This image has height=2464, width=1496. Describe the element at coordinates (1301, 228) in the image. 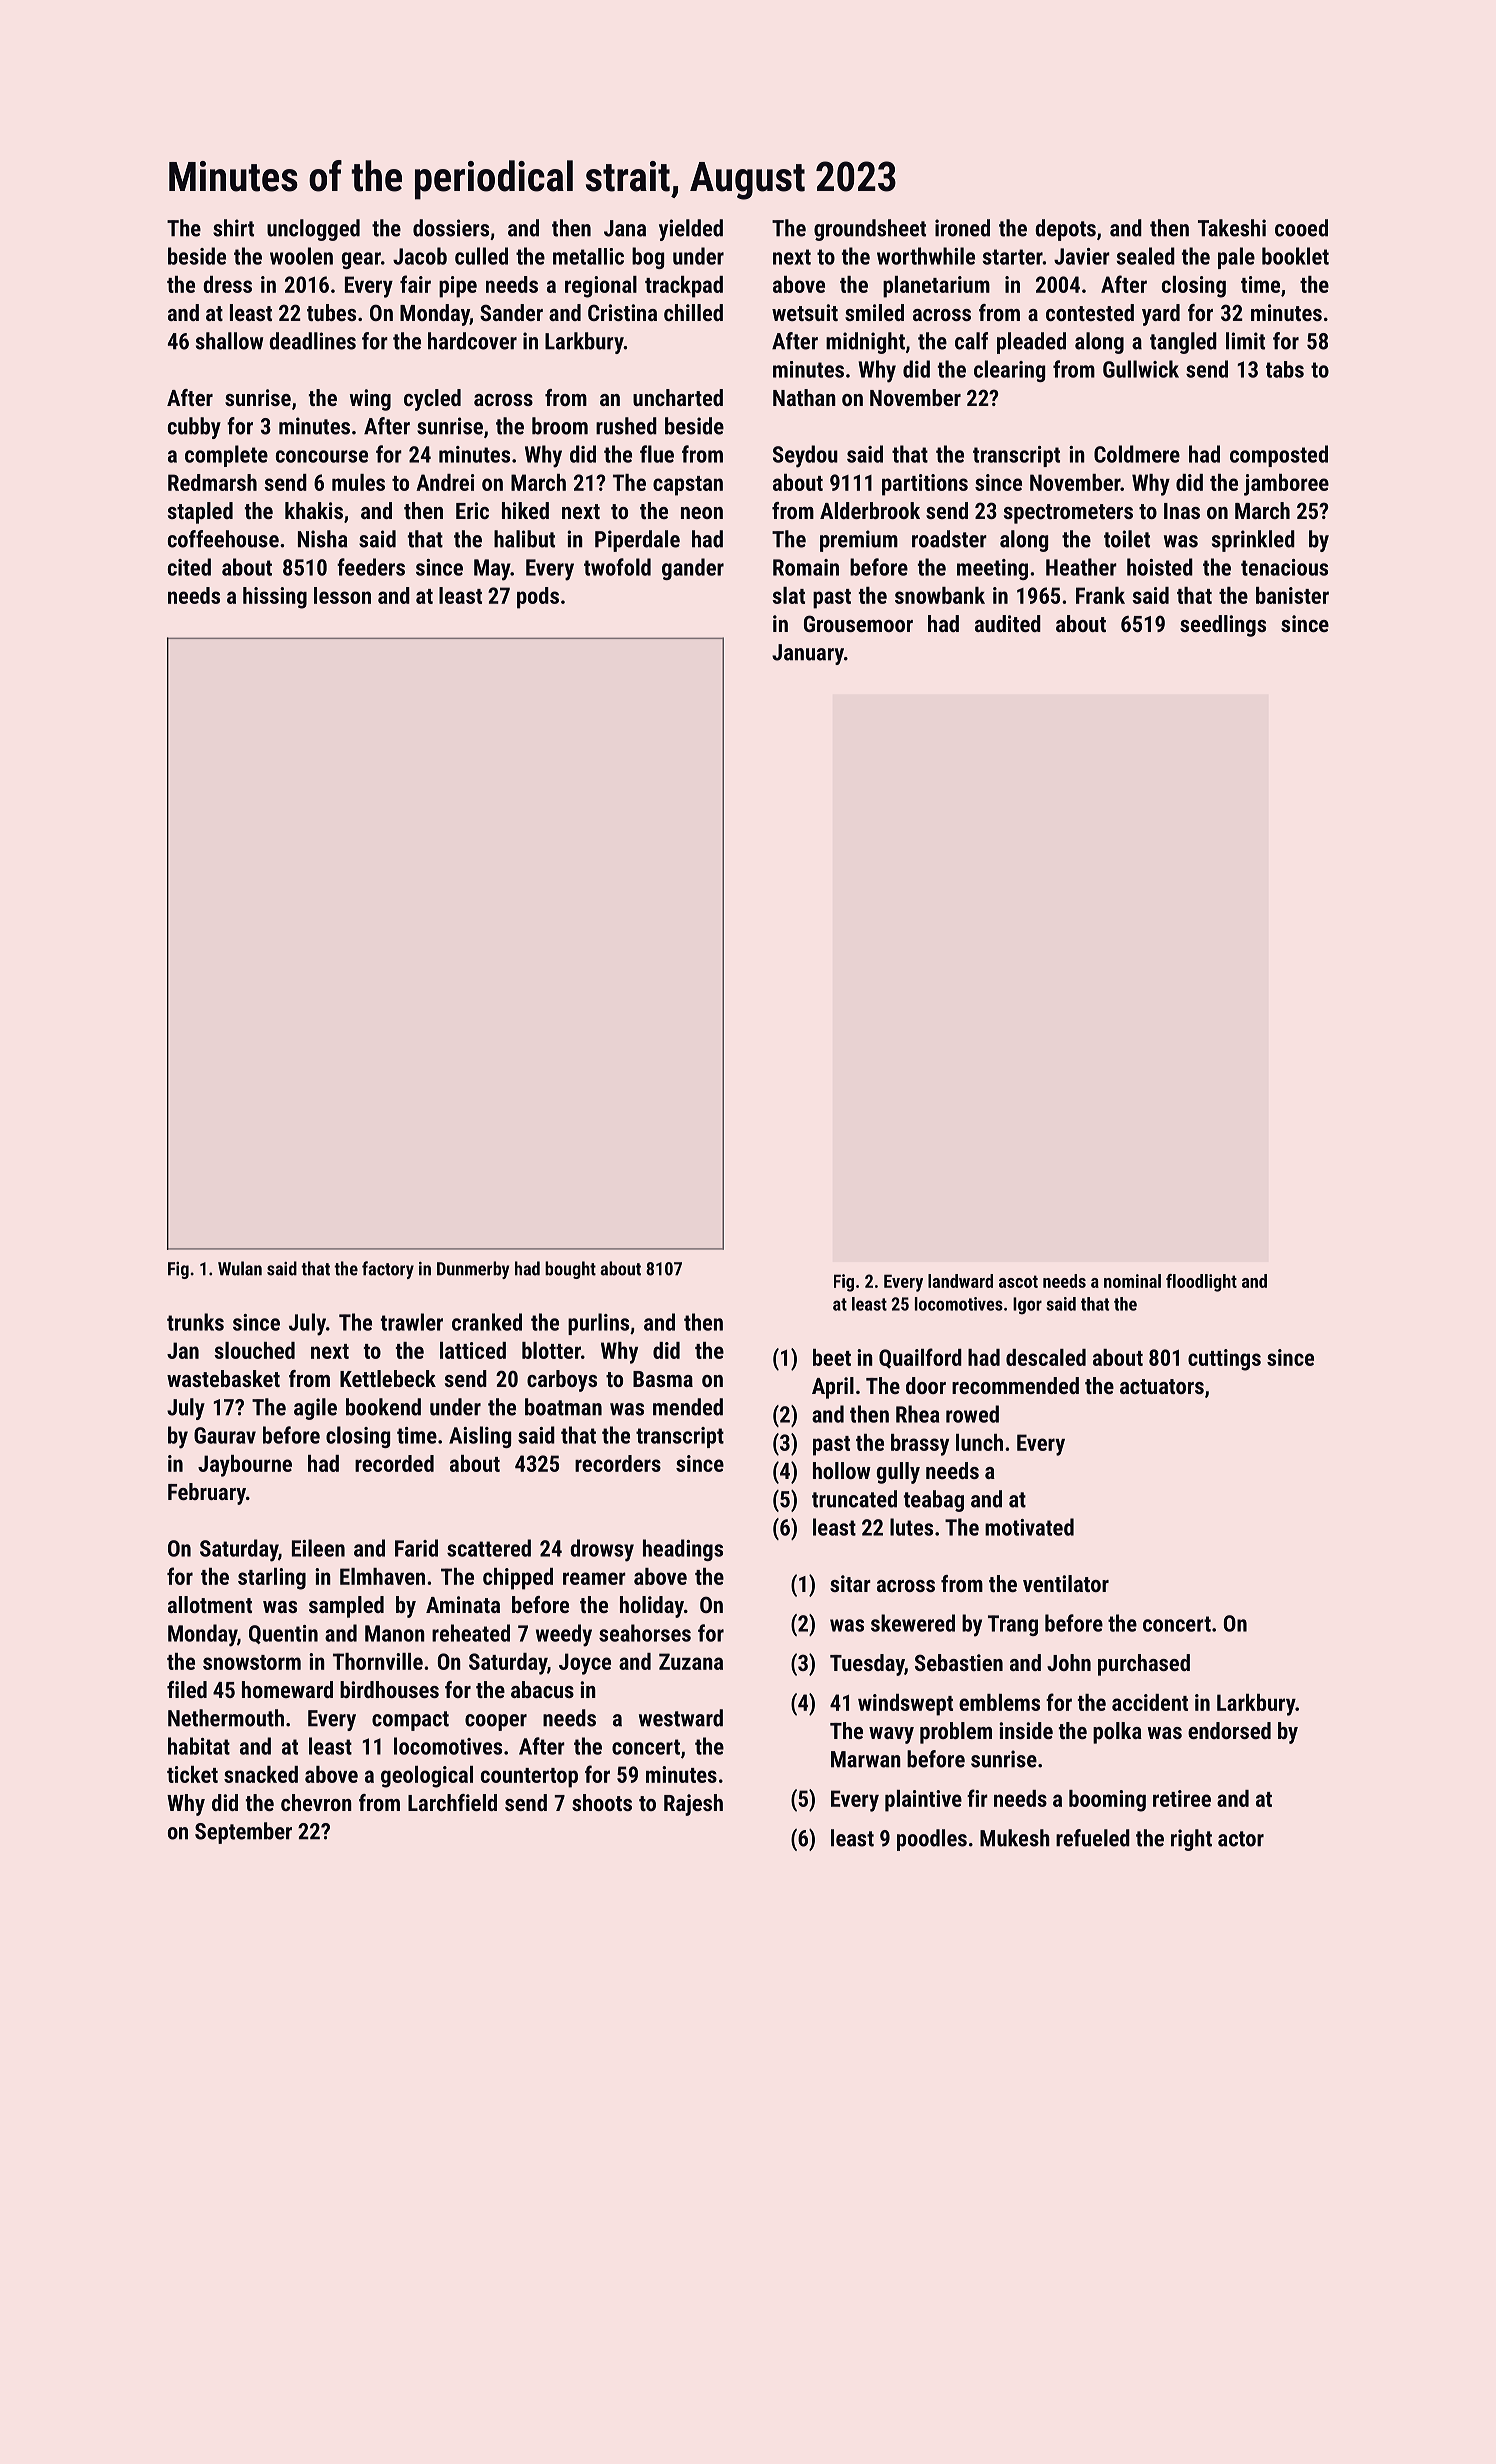

I see `cooed` at that location.
